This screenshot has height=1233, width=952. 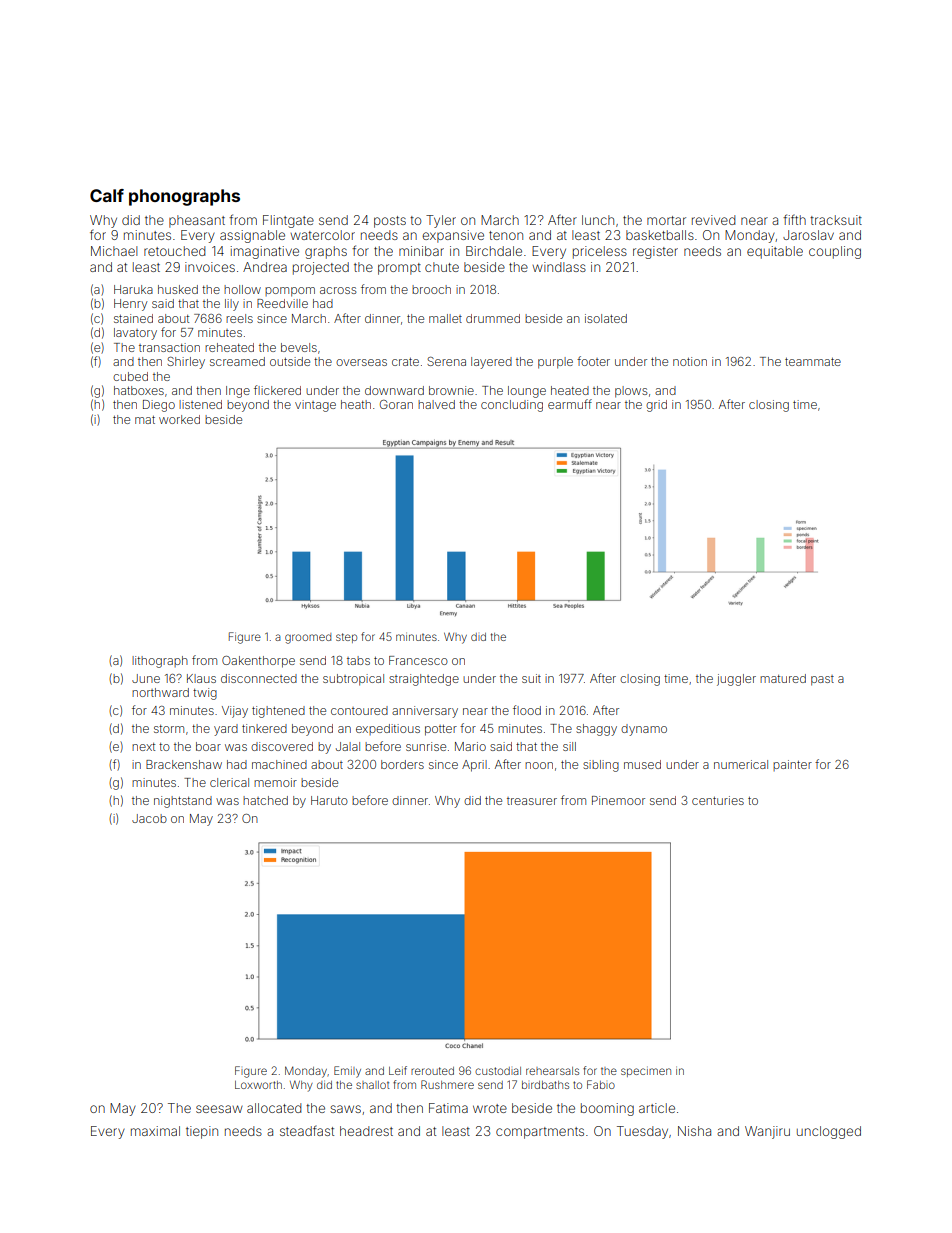 What do you see at coordinates (139, 390) in the screenshot?
I see `hatboxes` at bounding box center [139, 390].
